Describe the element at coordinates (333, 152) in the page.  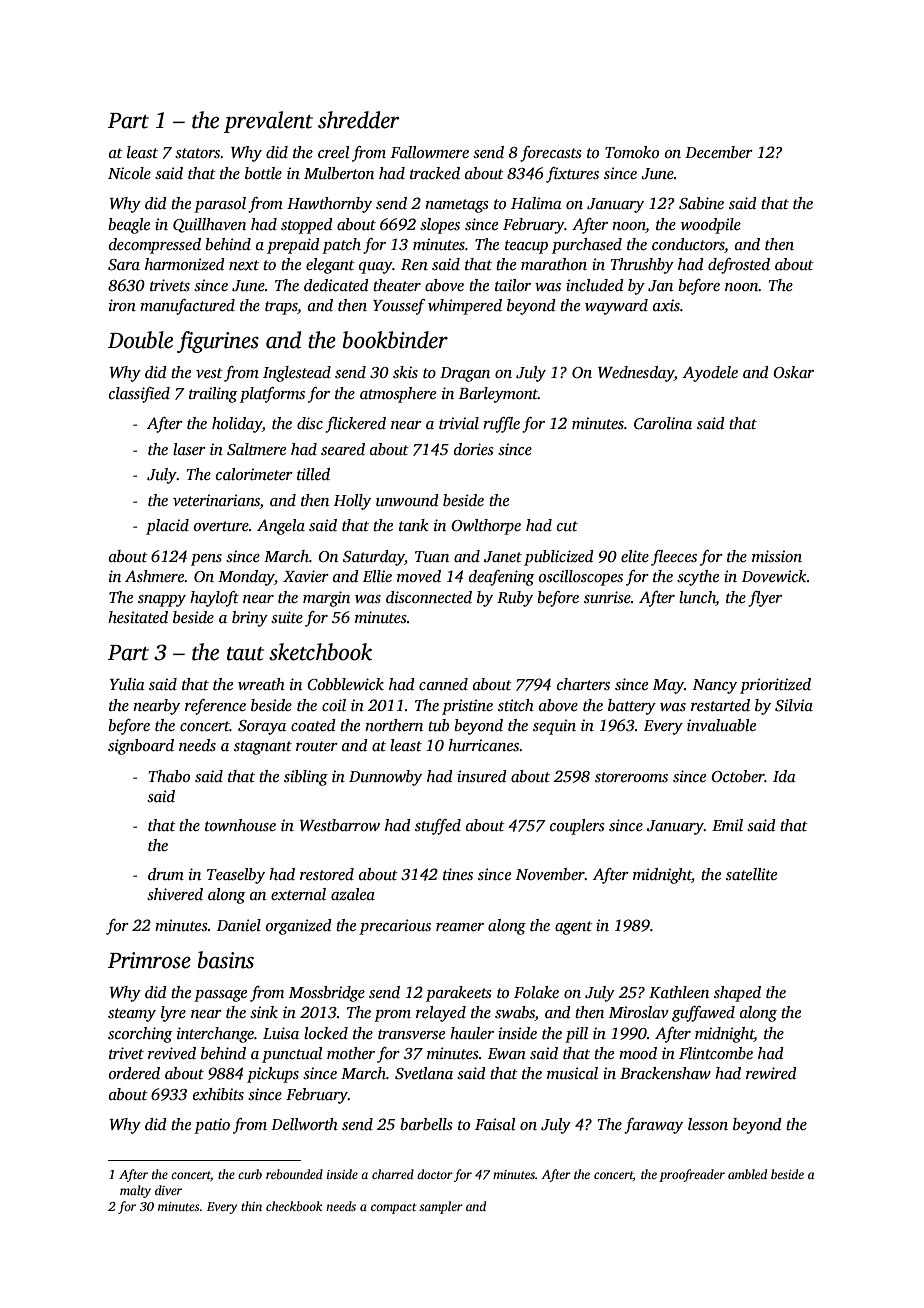
I see `creel` at that location.
